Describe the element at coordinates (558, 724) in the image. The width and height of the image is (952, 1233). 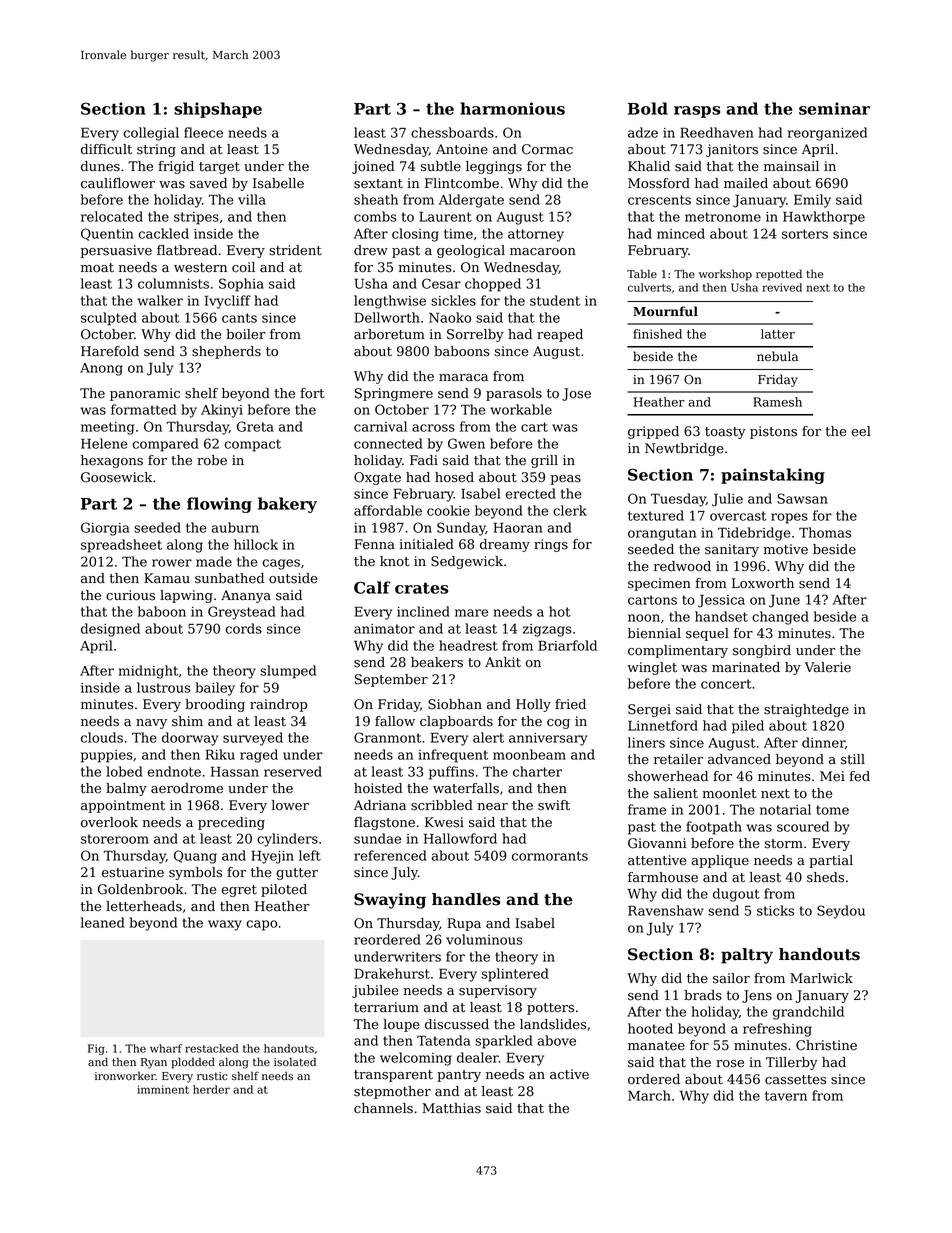
I see `cog` at that location.
